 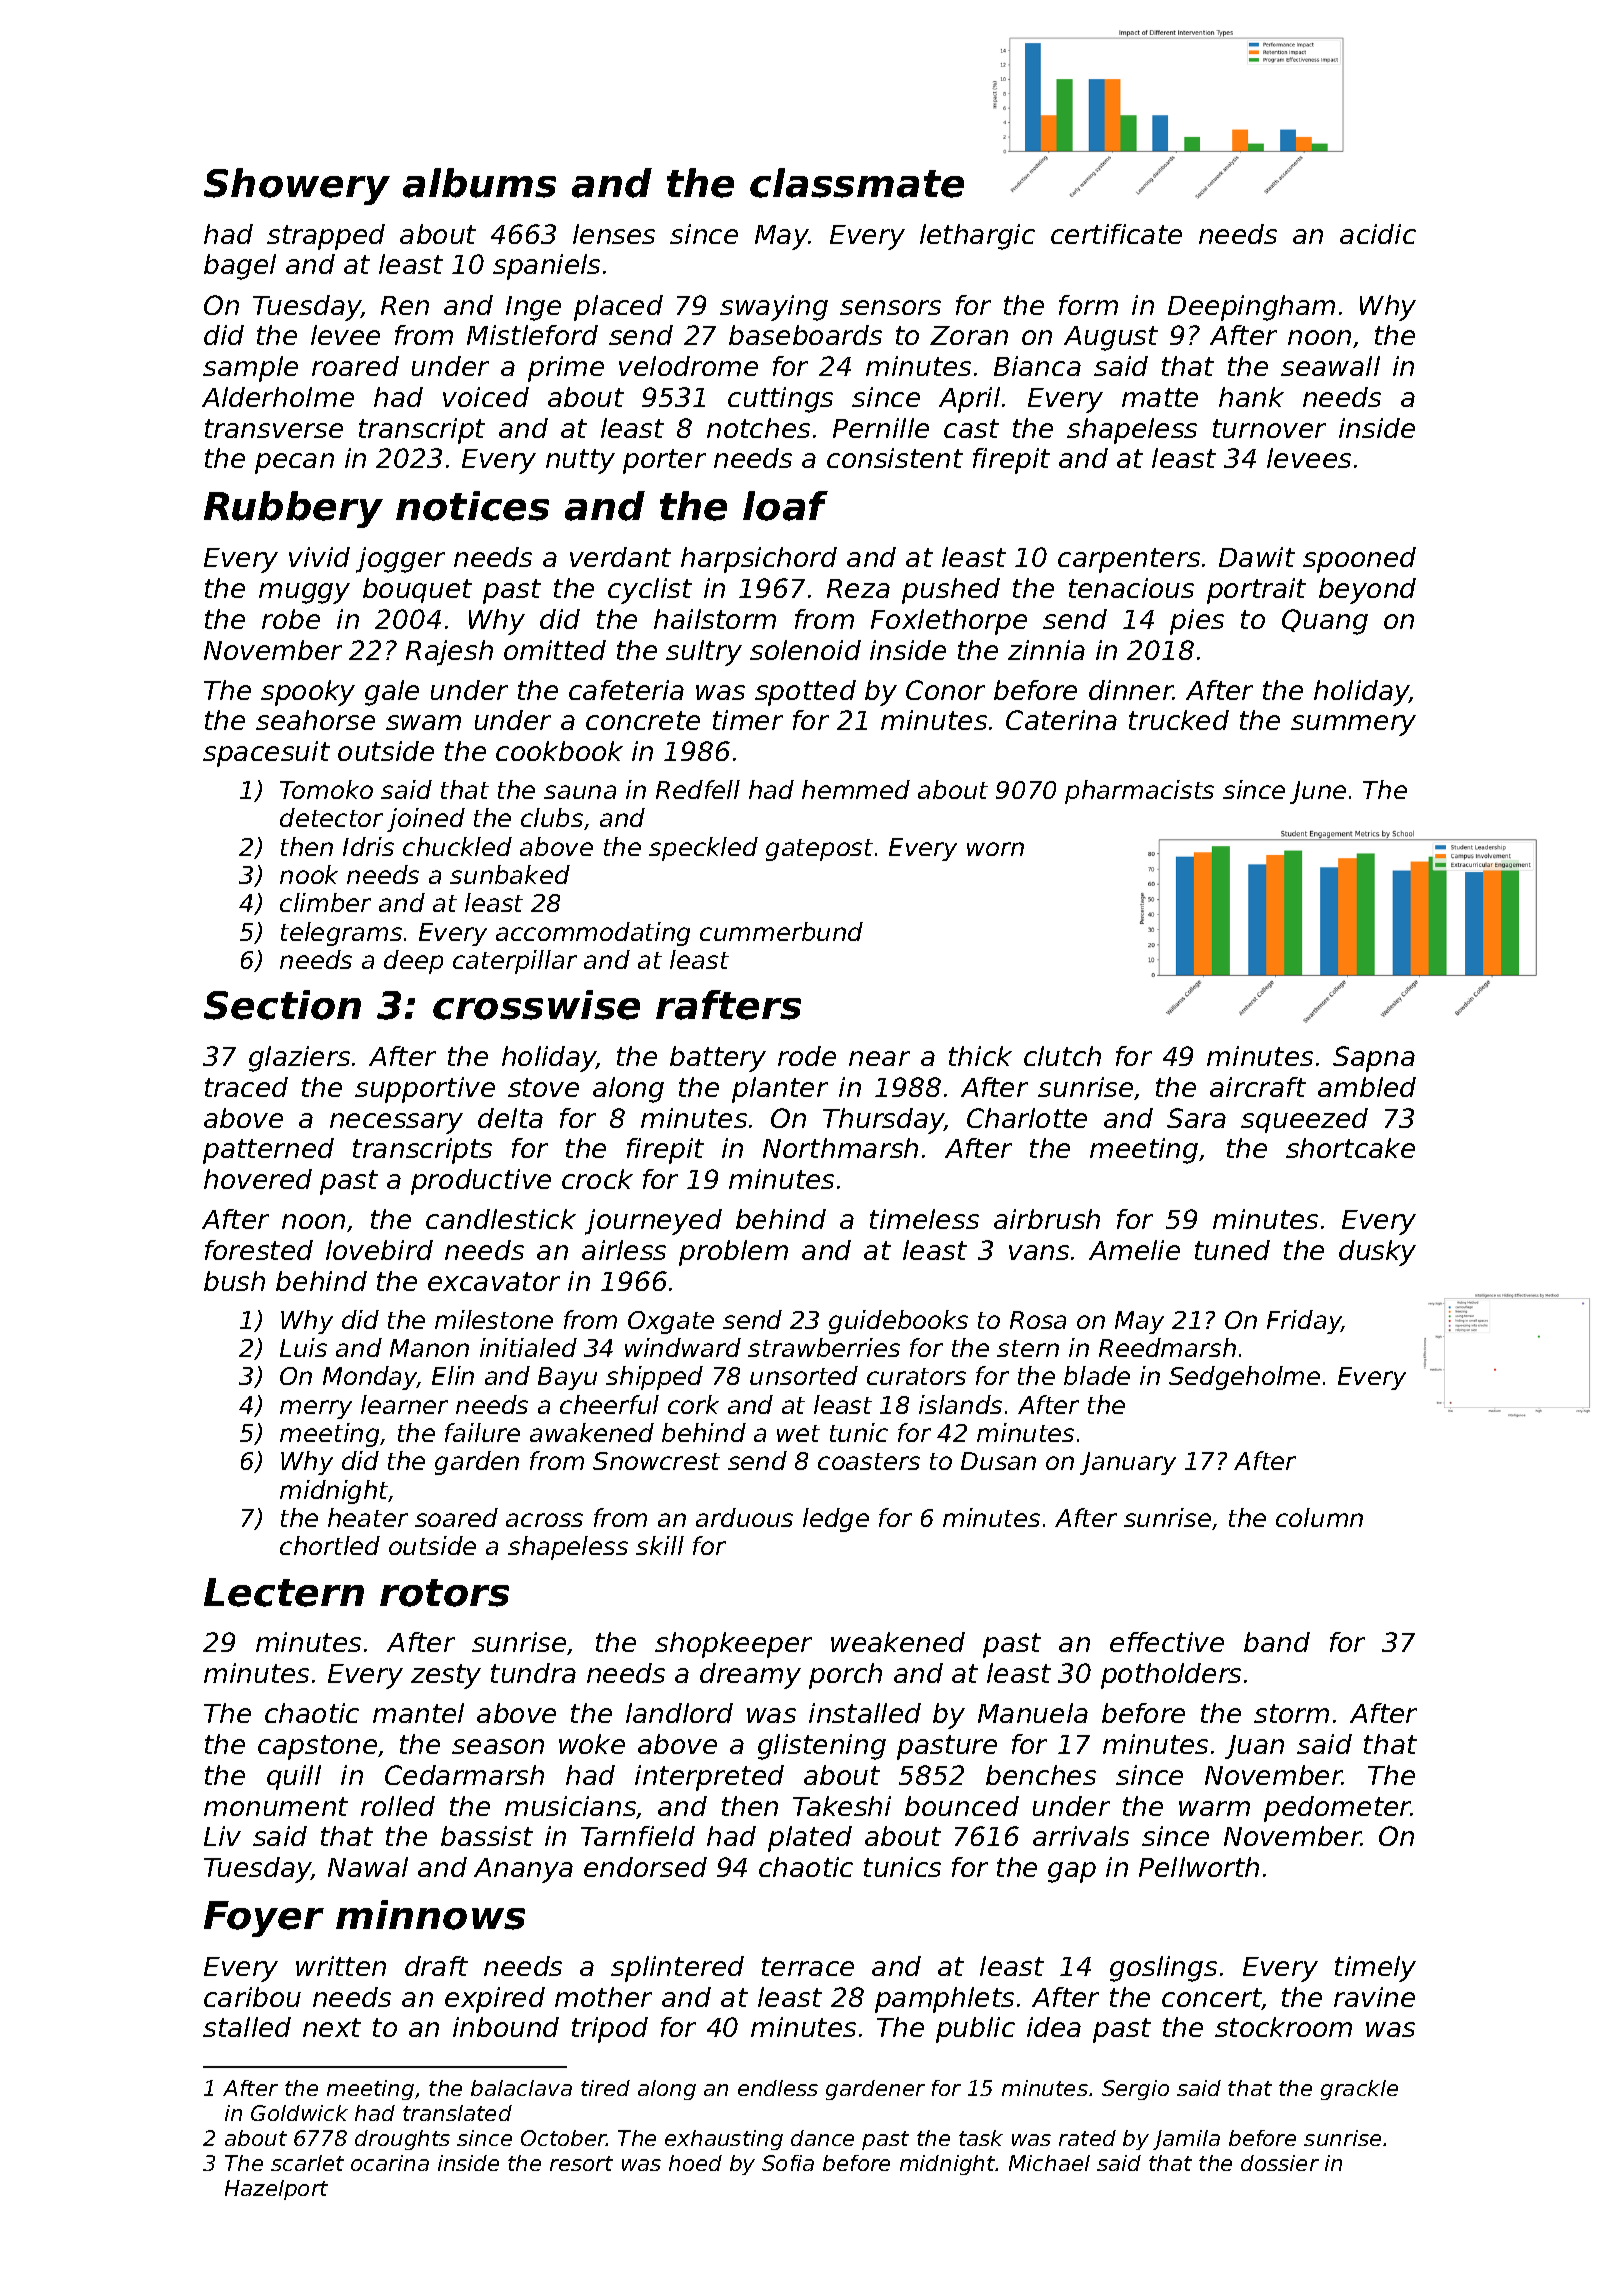 What do you see at coordinates (1129, 560) in the screenshot?
I see `carpenters` at bounding box center [1129, 560].
